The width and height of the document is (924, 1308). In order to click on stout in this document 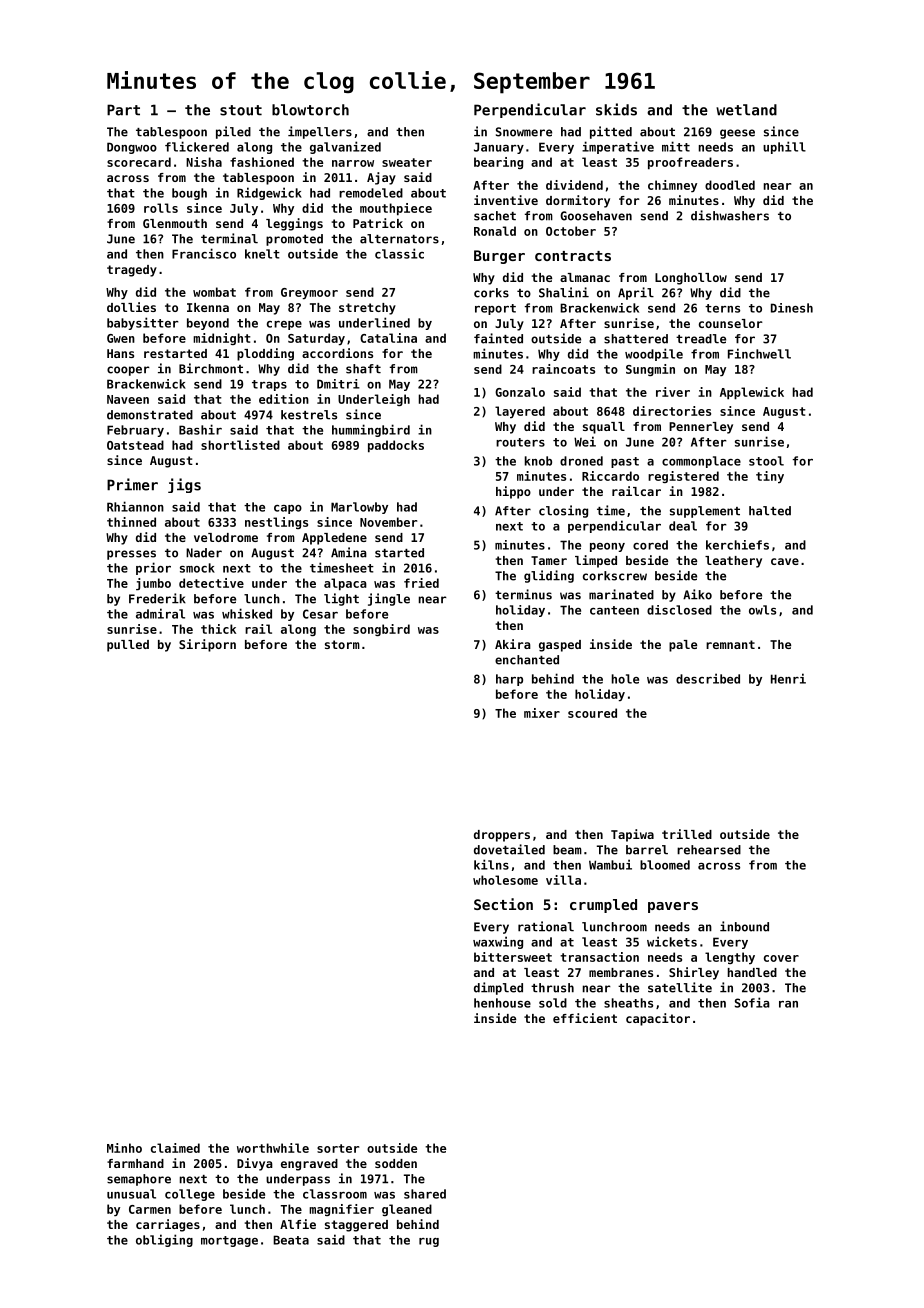, I will do `click(241, 110)`.
